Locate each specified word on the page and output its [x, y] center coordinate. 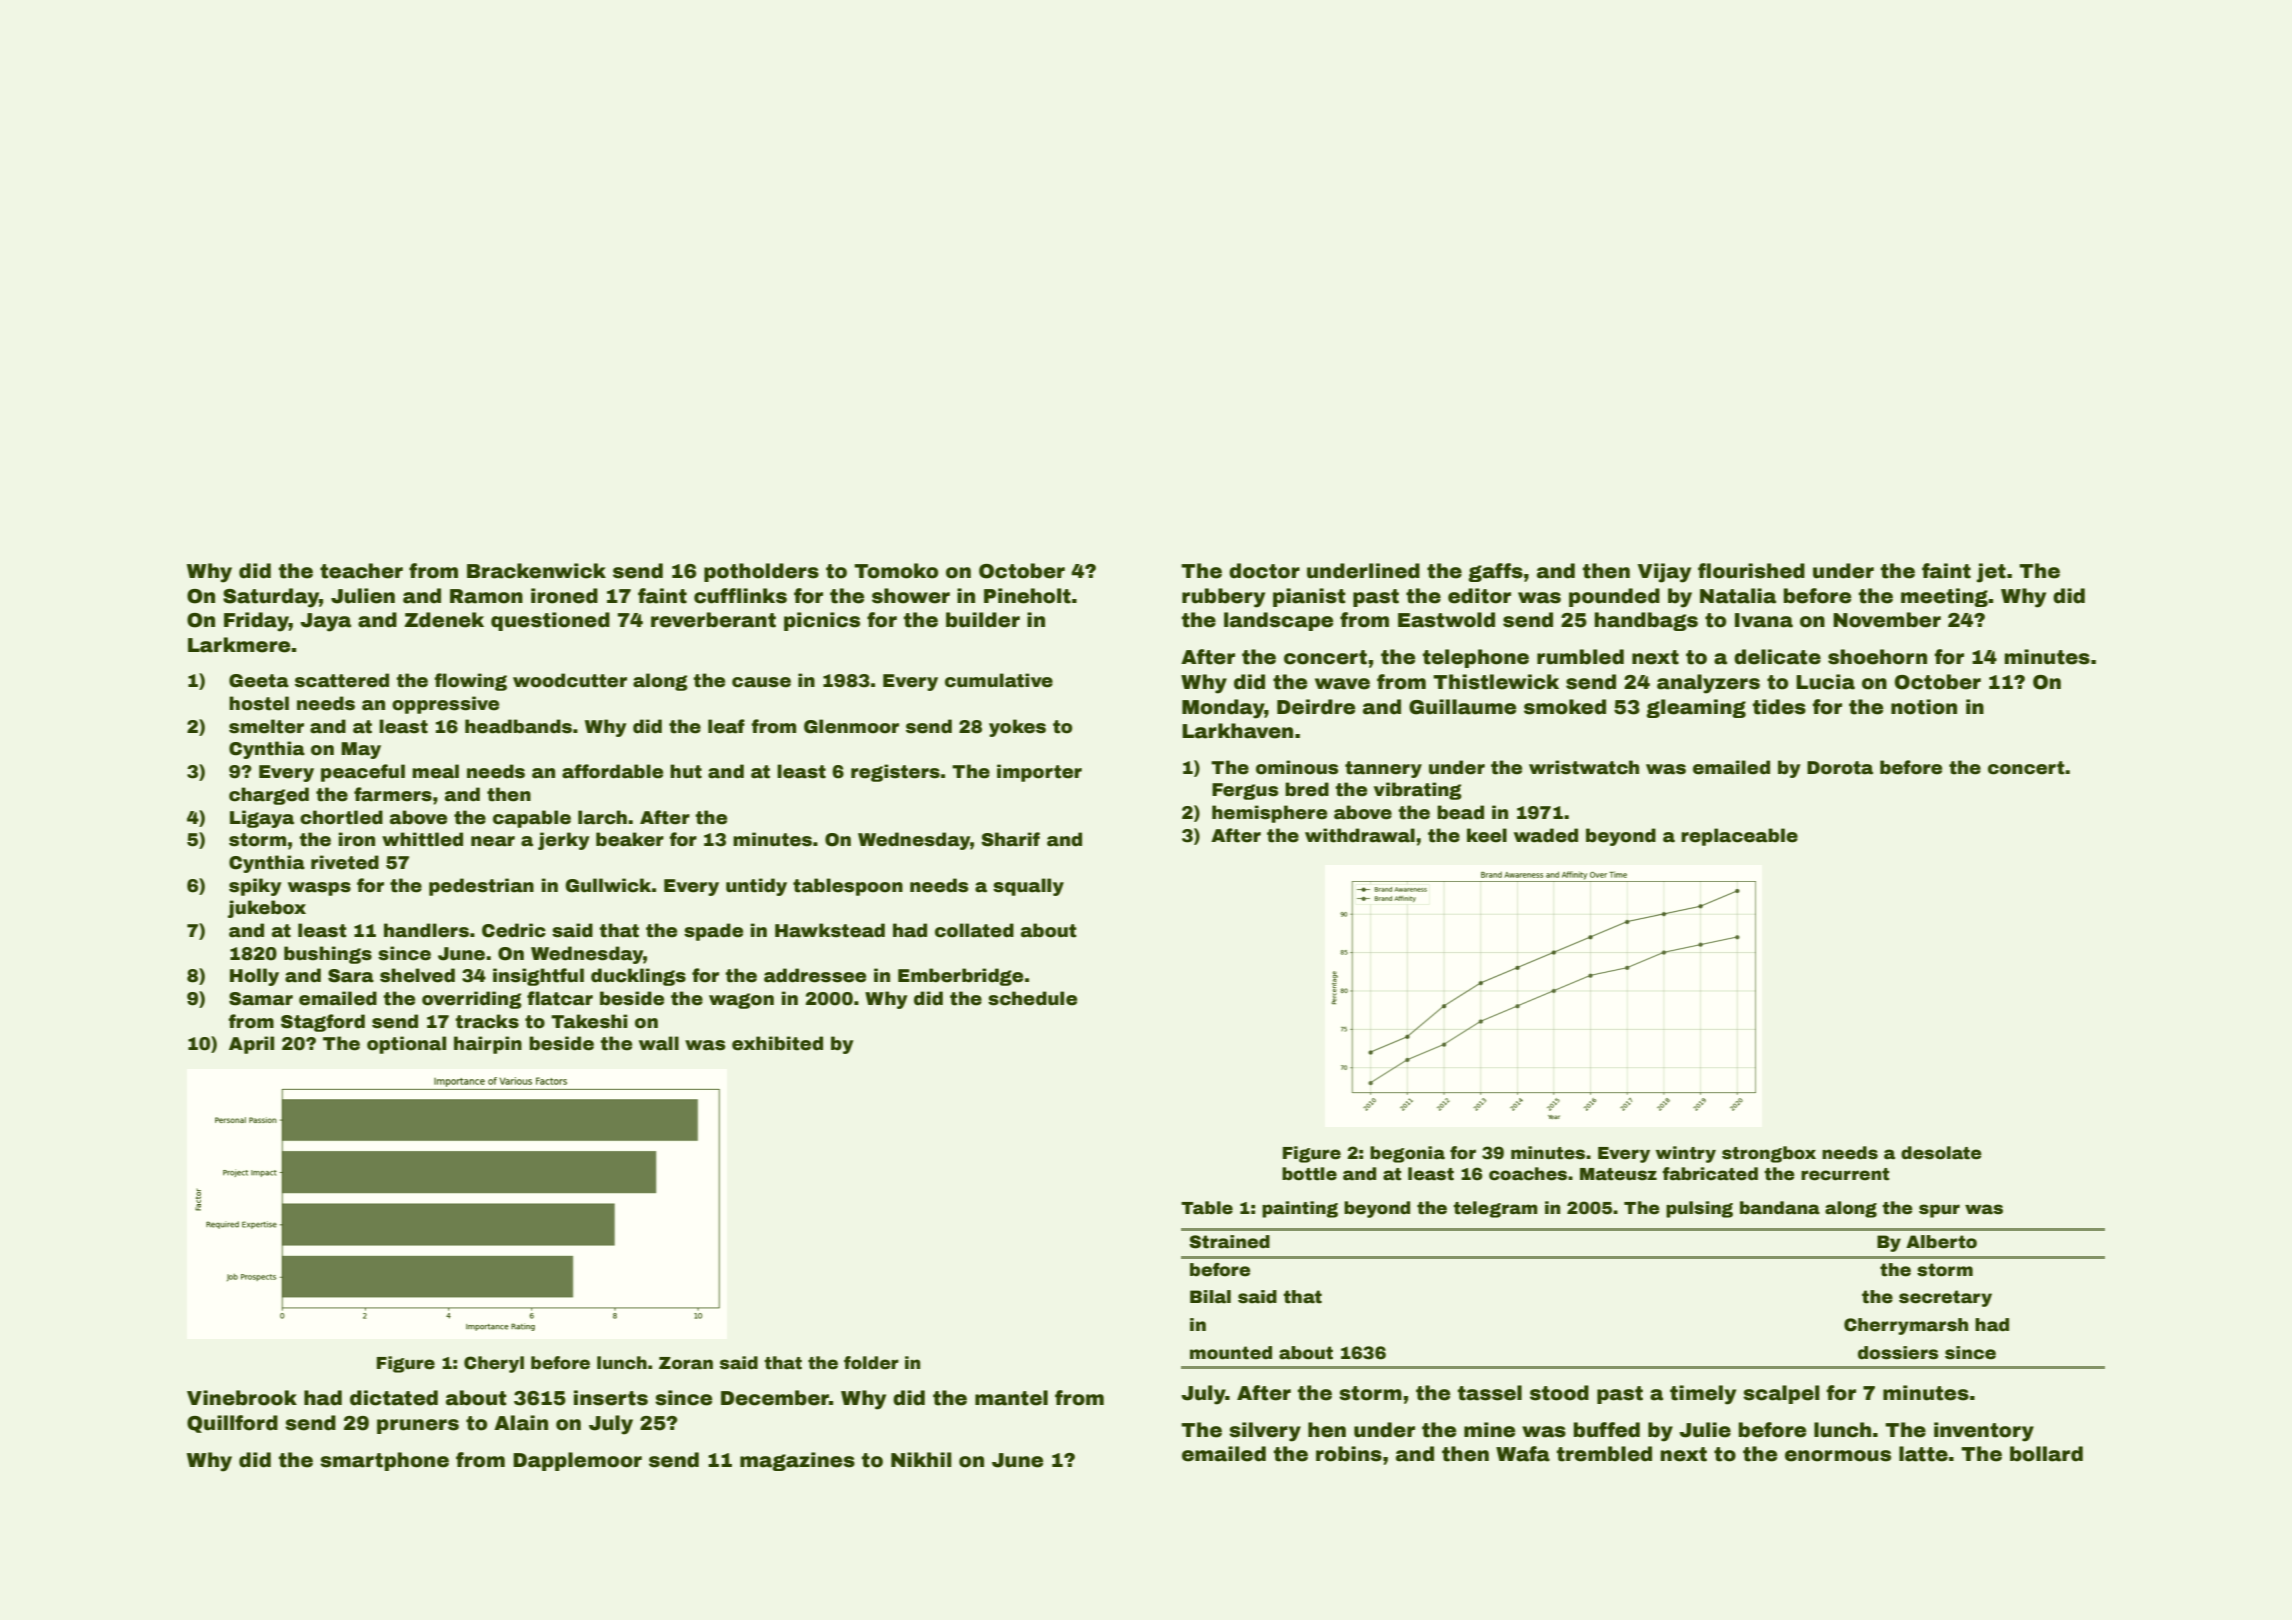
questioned [550, 621]
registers [895, 773]
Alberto [1941, 1242]
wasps [319, 889]
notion [1924, 707]
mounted [1231, 1353]
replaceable [1739, 837]
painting [1300, 1209]
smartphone [384, 1461]
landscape [1278, 621]
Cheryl [494, 1364]
